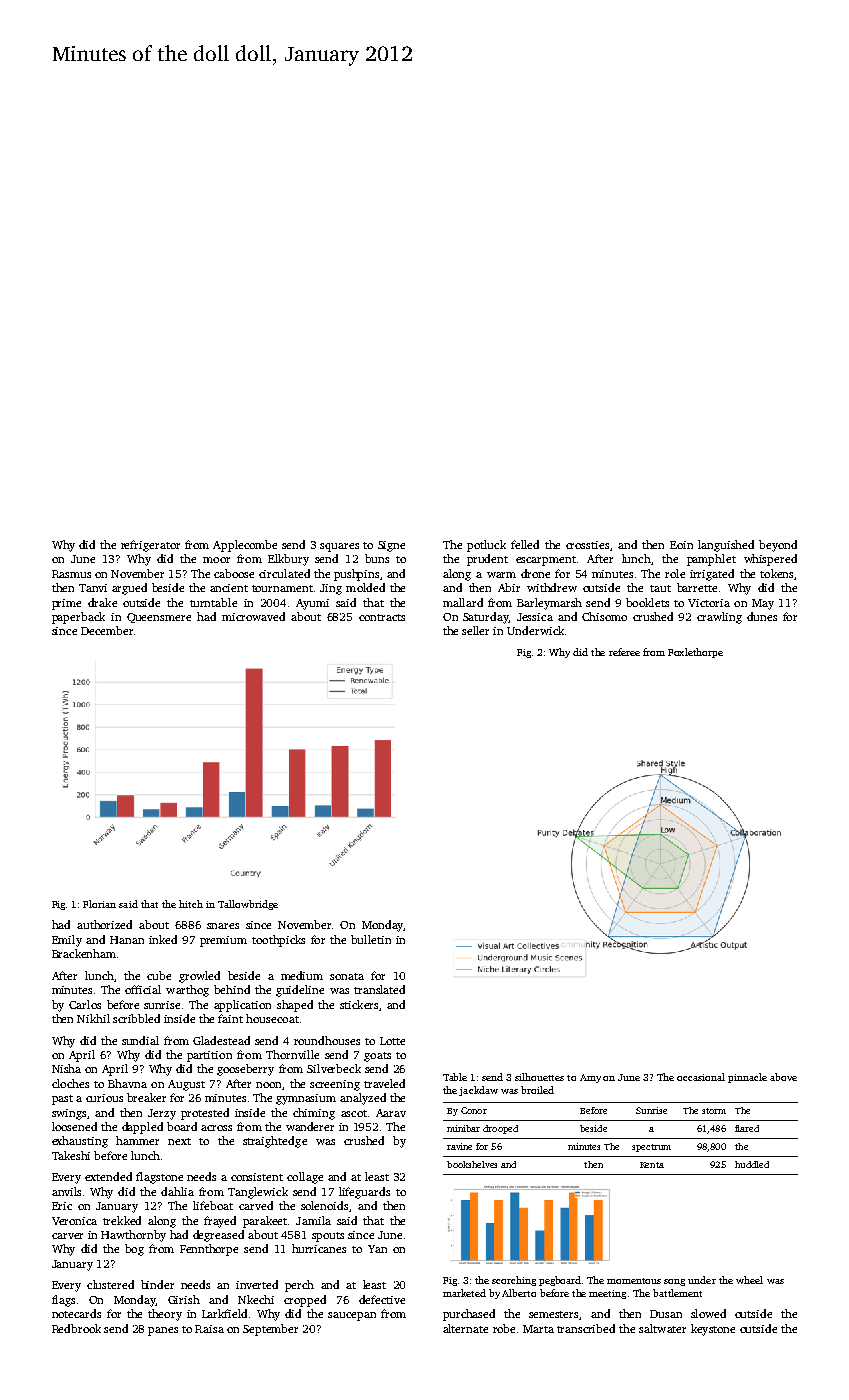 Image resolution: width=849 pixels, height=1400 pixels. I want to click on Florian, so click(99, 904).
